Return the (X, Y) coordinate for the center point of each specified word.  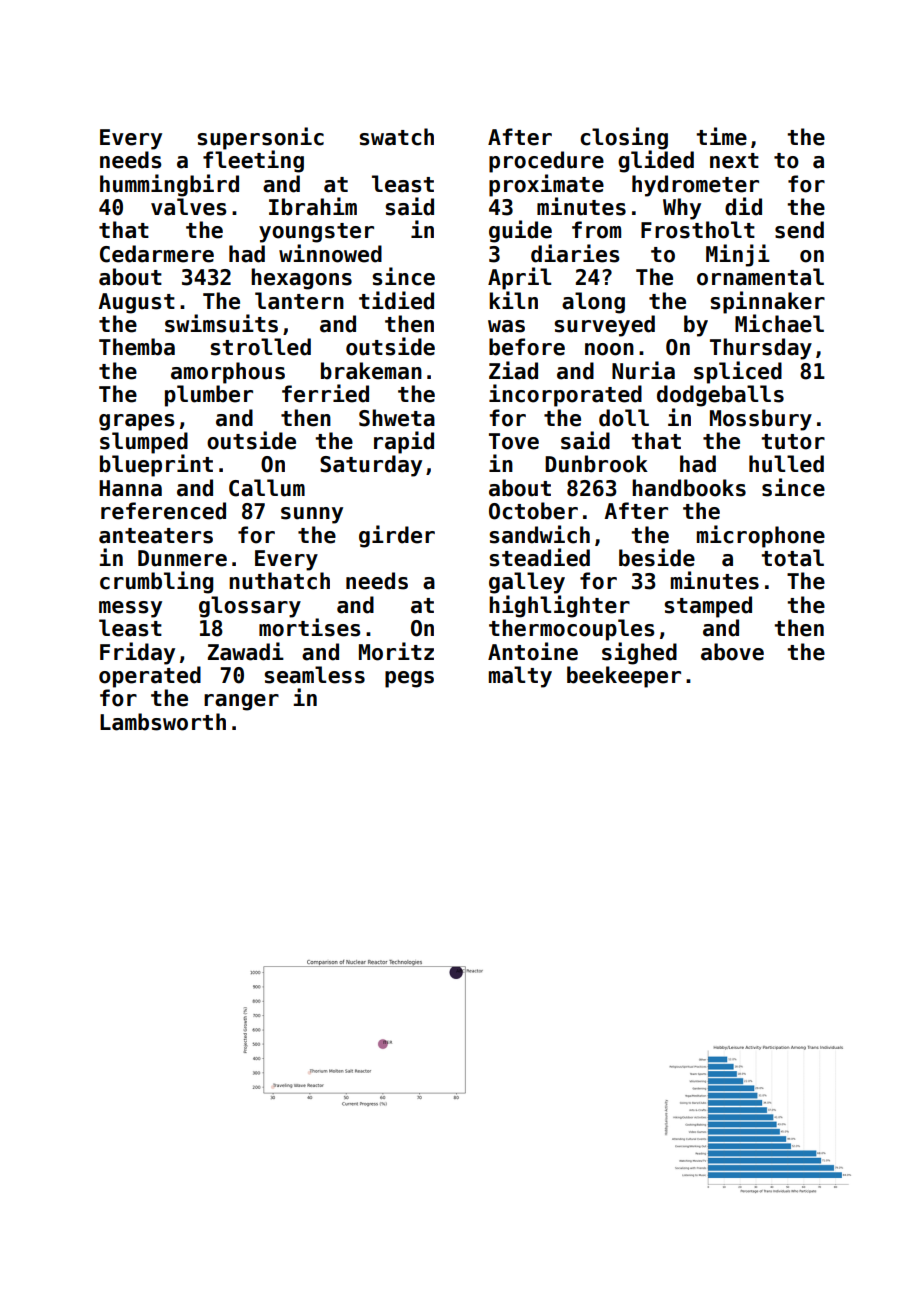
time (721, 136)
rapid (404, 442)
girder (397, 536)
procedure (546, 162)
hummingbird (169, 185)
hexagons (301, 279)
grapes (137, 422)
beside (657, 557)
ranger (241, 702)
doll (624, 418)
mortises (310, 627)
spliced (738, 372)
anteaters (156, 536)
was (506, 326)
